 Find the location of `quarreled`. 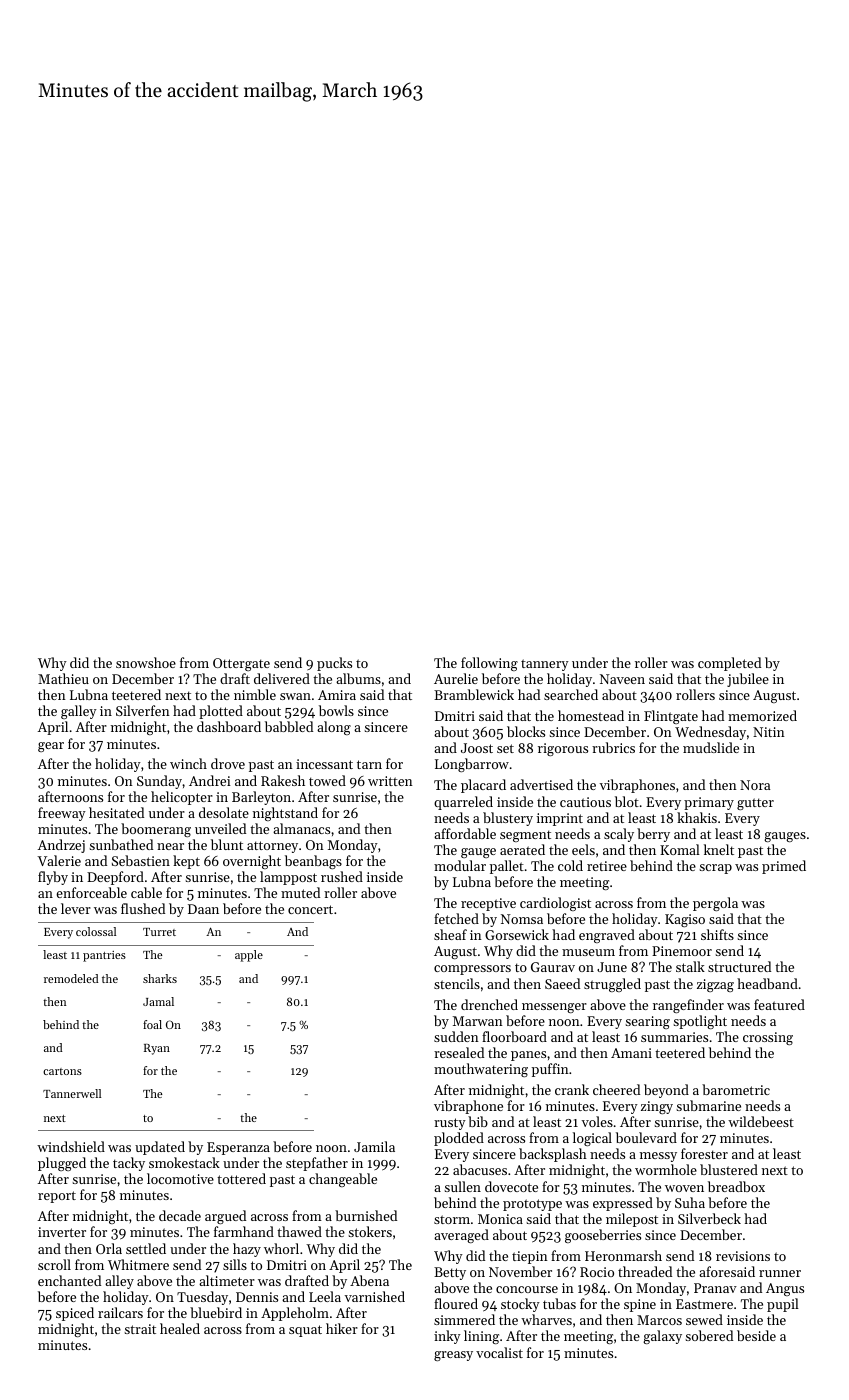

quarreled is located at coordinates (463, 803).
